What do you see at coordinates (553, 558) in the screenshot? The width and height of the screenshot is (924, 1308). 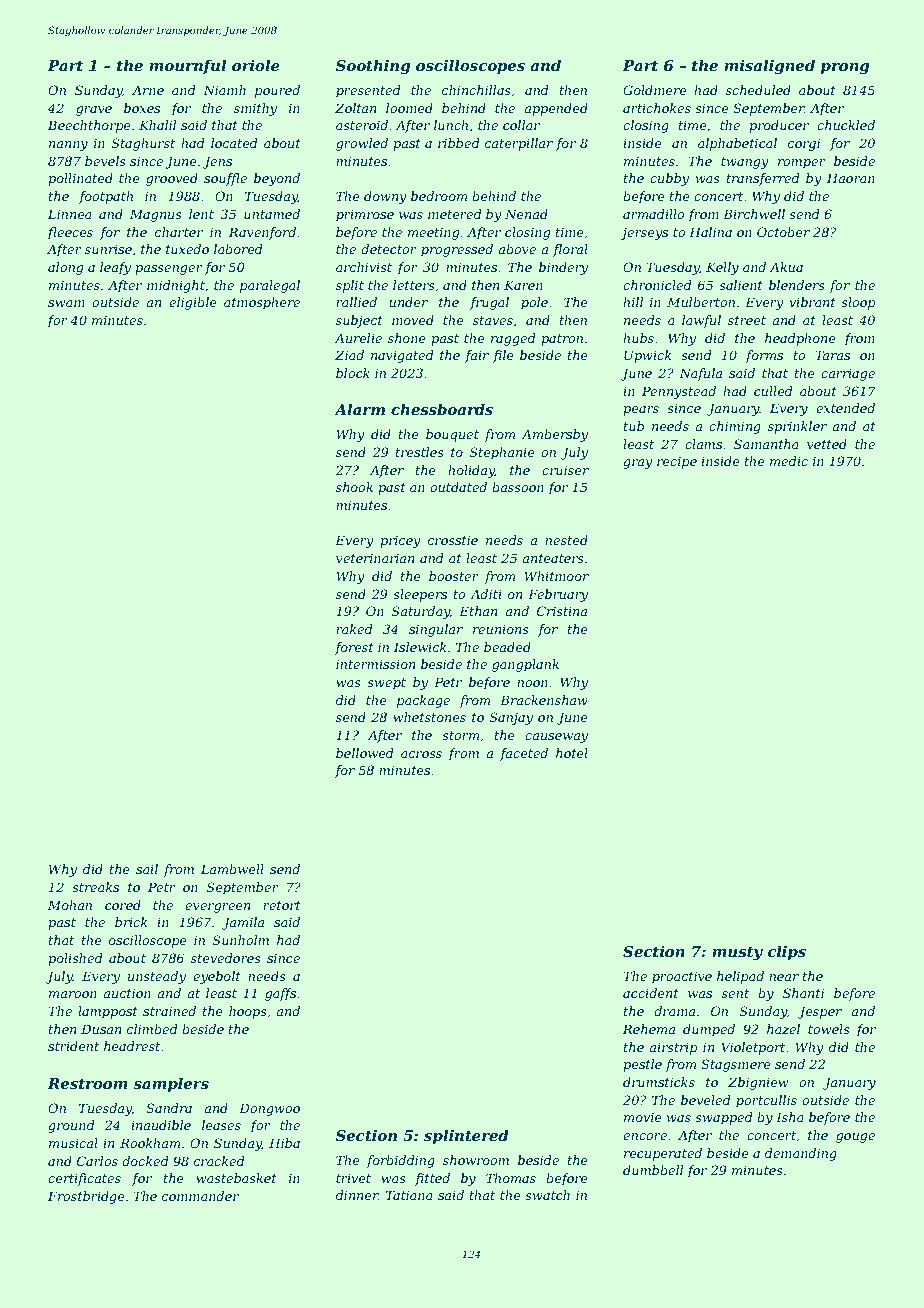 I see `anteaters` at bounding box center [553, 558].
